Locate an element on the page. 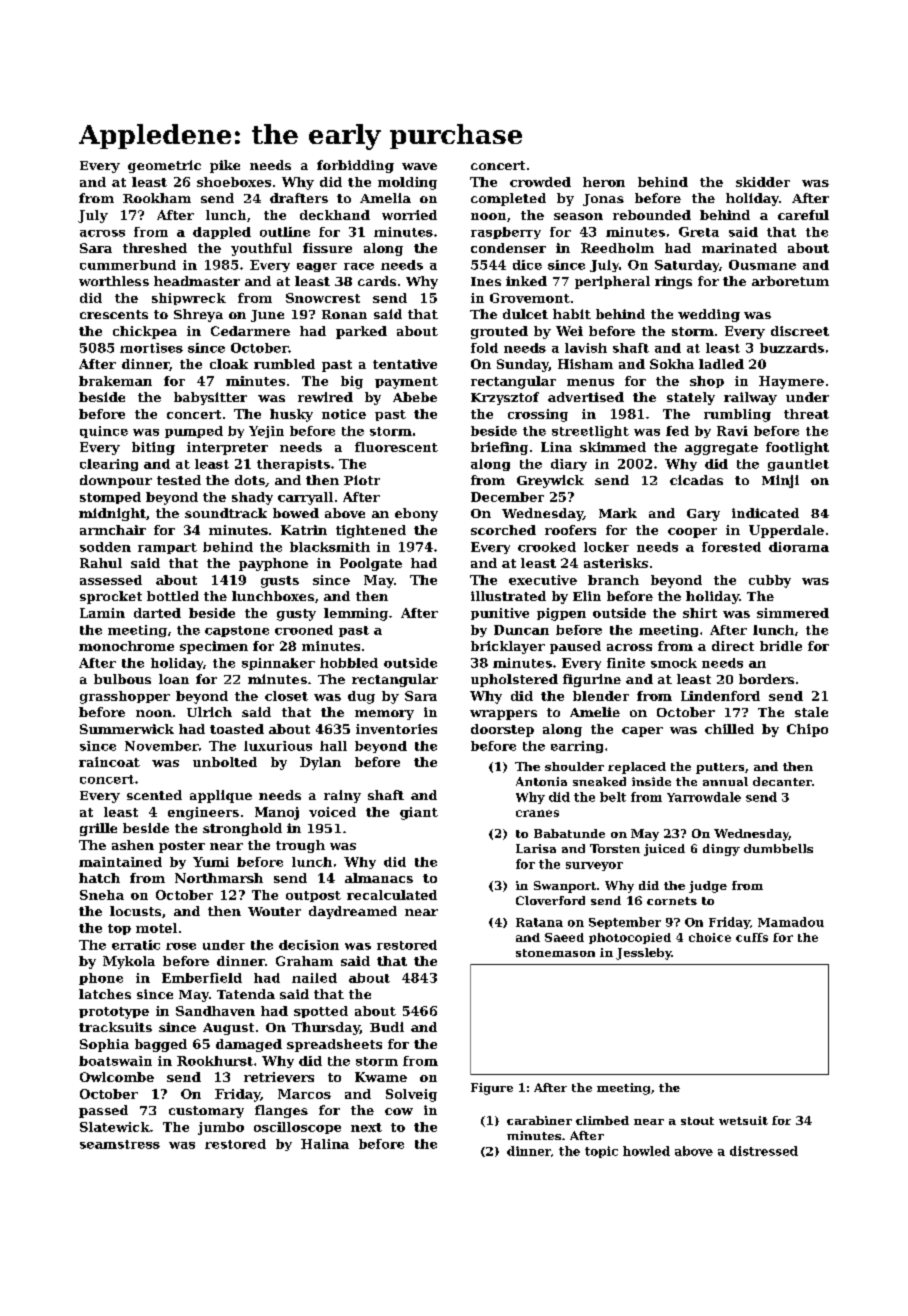 Image resolution: width=908 pixels, height=1316 pixels. stonemason is located at coordinates (555, 953).
